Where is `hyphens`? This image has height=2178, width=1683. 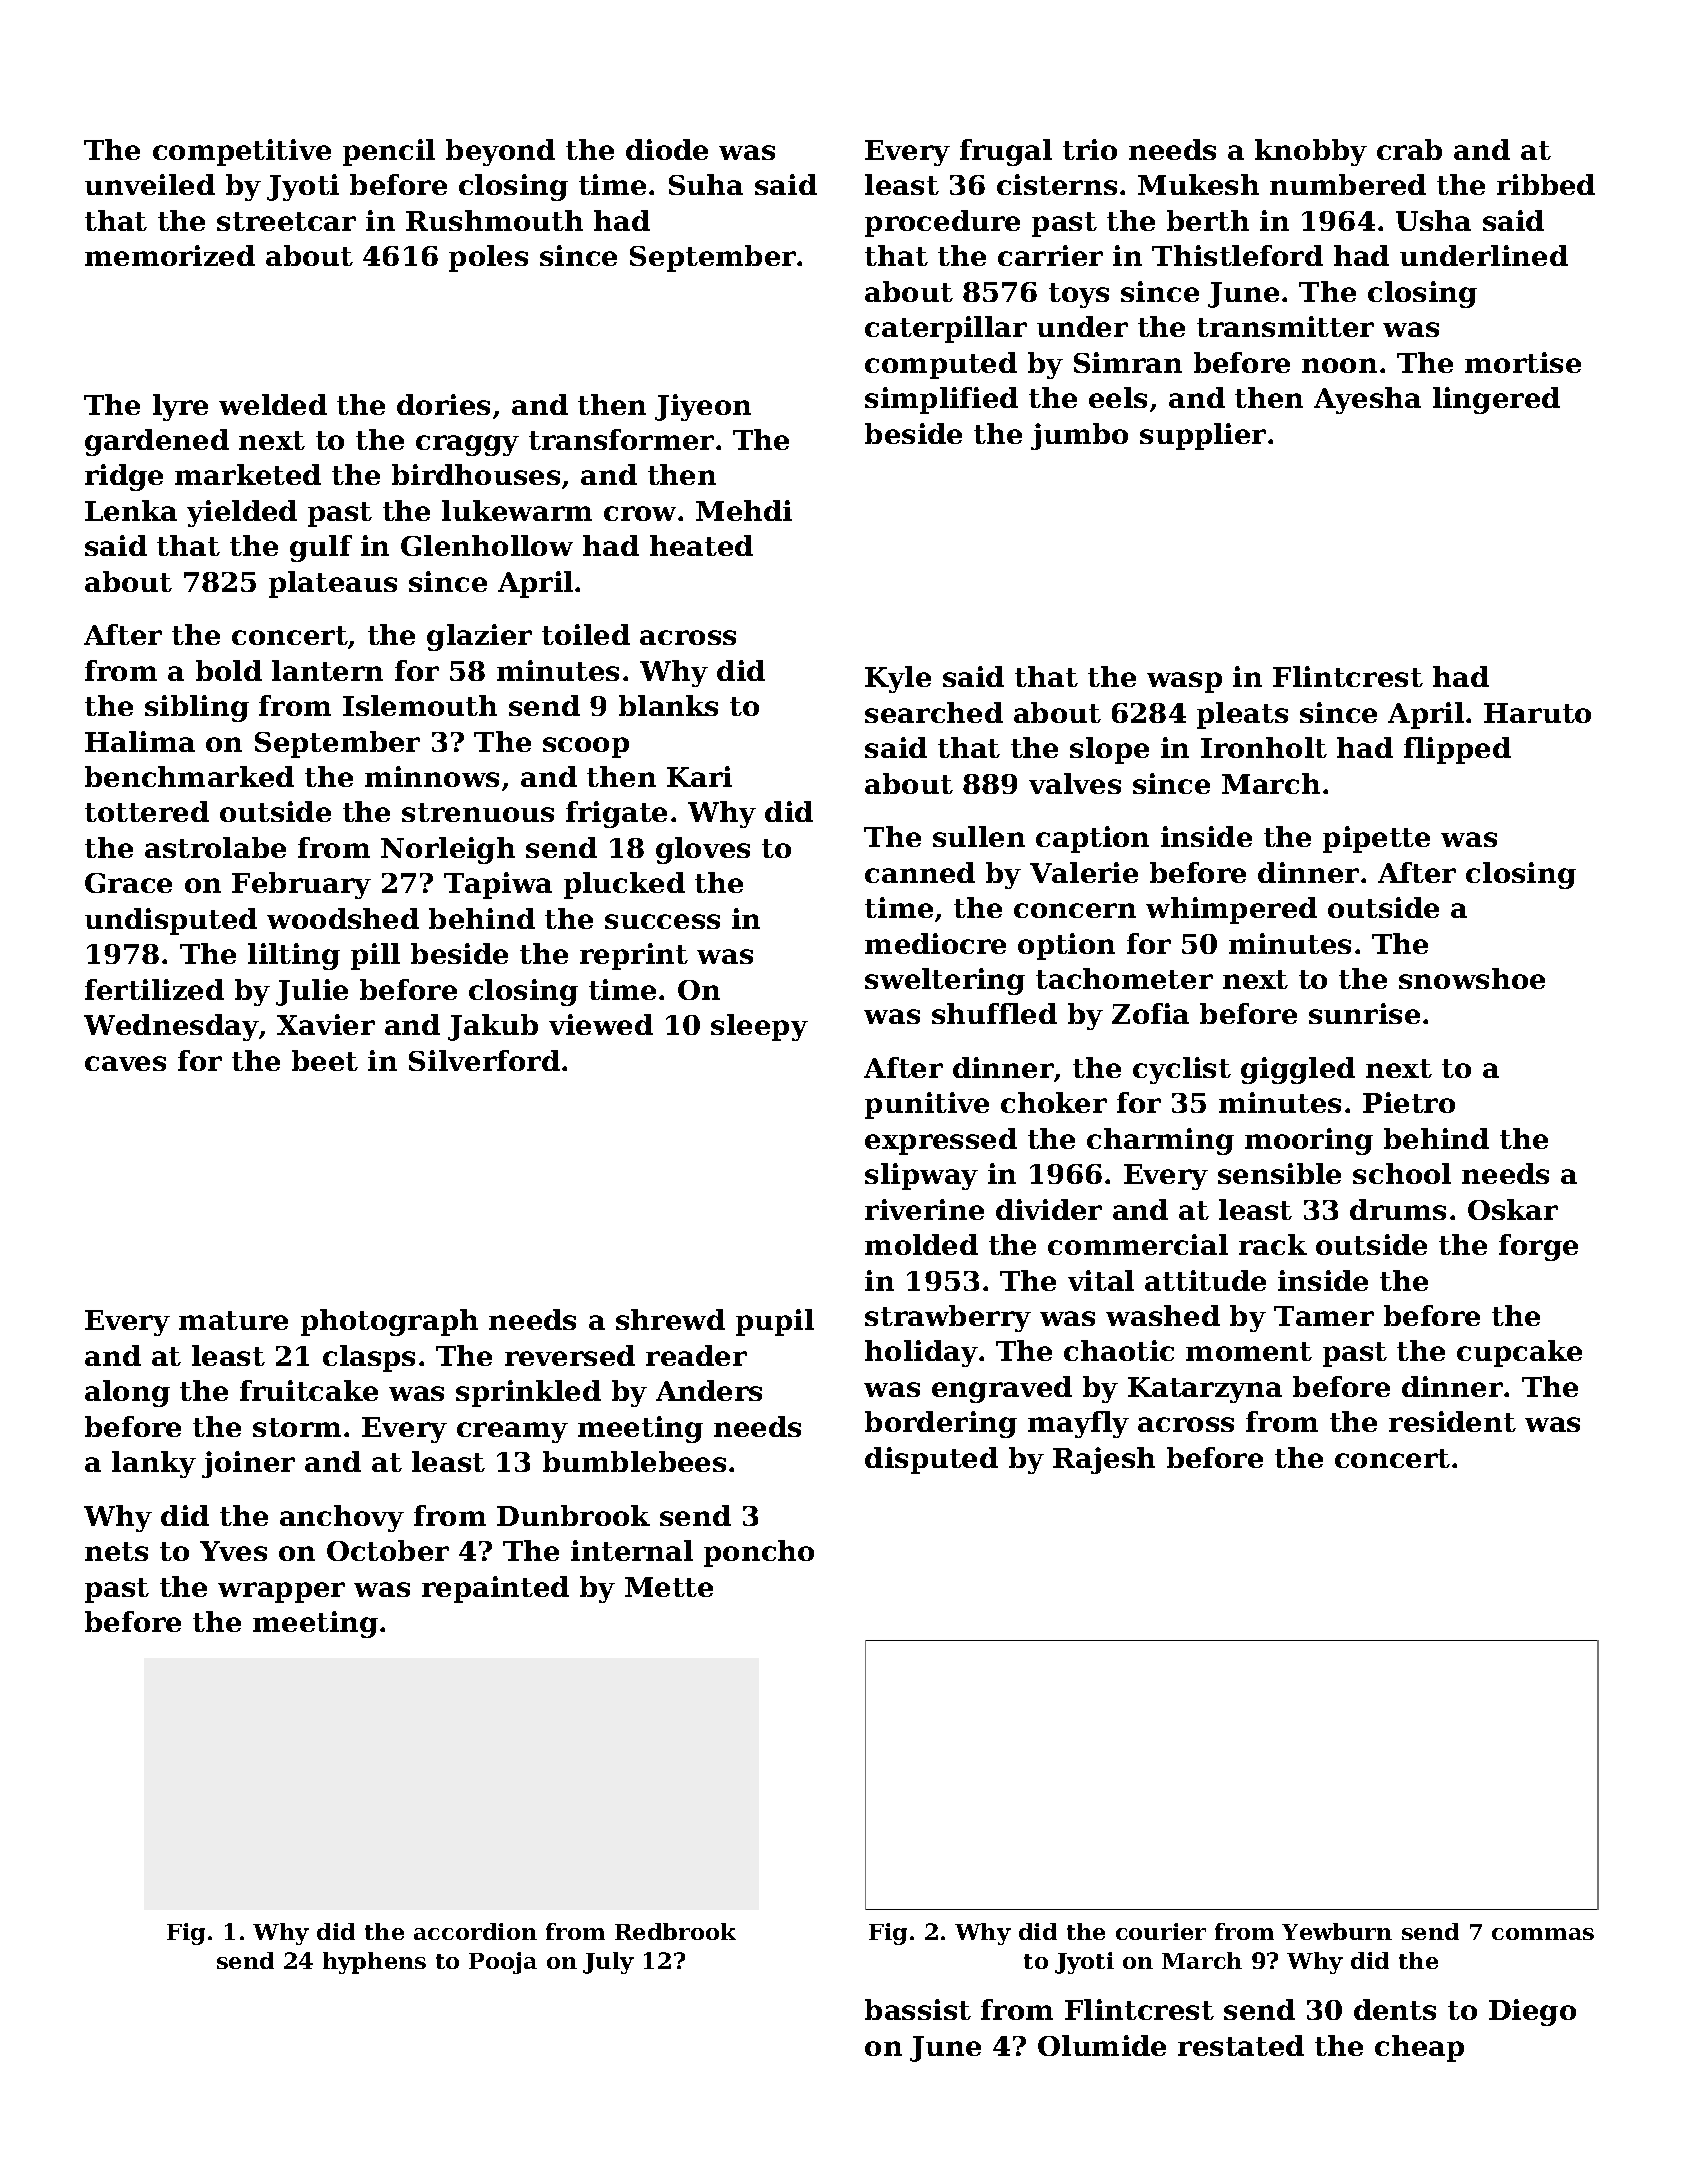 hyphens is located at coordinates (374, 1963).
